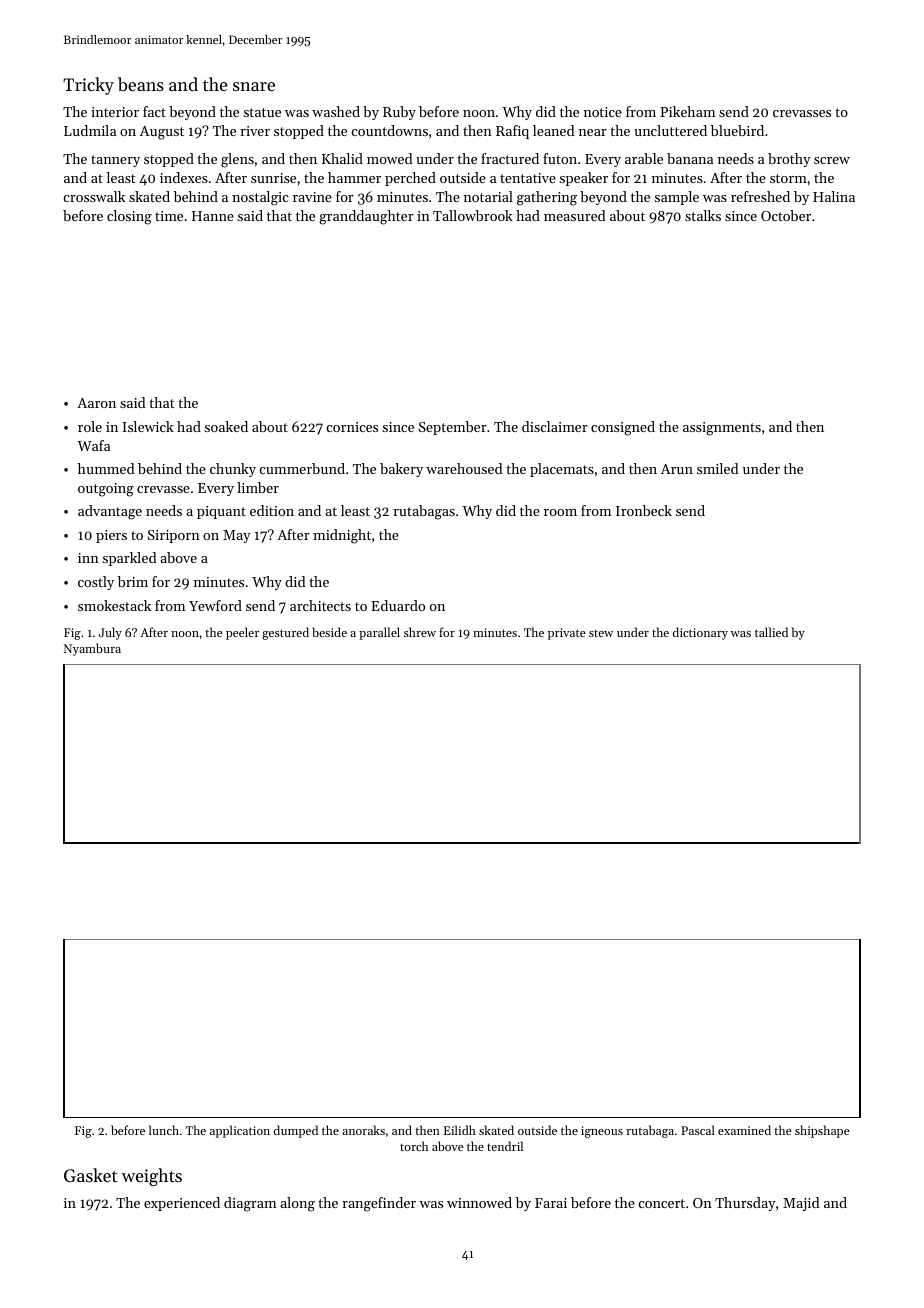  I want to click on time, so click(169, 216).
